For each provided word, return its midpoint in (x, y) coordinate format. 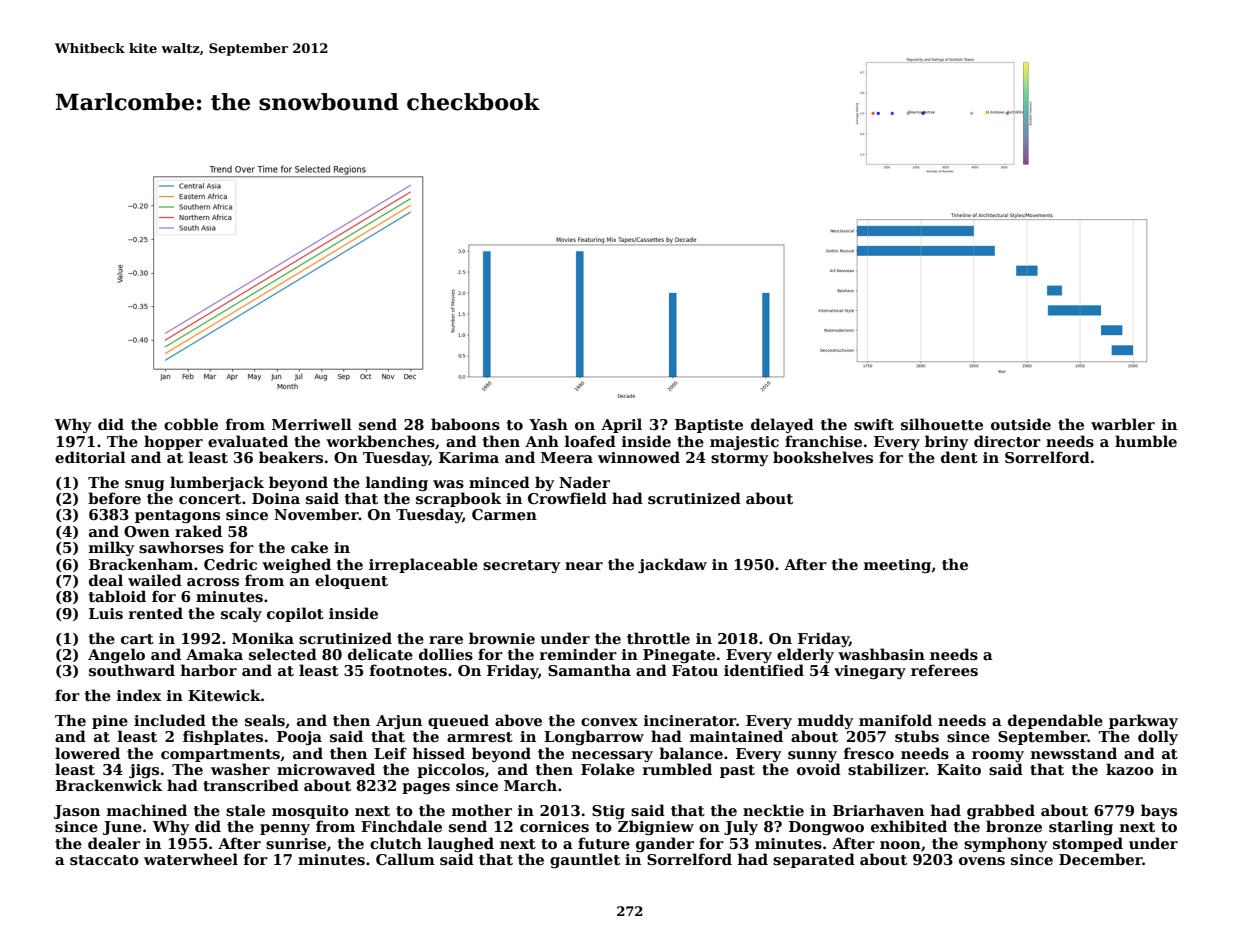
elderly (805, 655)
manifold (895, 720)
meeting (897, 566)
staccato (104, 860)
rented (156, 613)
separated (814, 860)
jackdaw (672, 565)
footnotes (408, 670)
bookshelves (823, 457)
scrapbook (458, 499)
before (114, 498)
